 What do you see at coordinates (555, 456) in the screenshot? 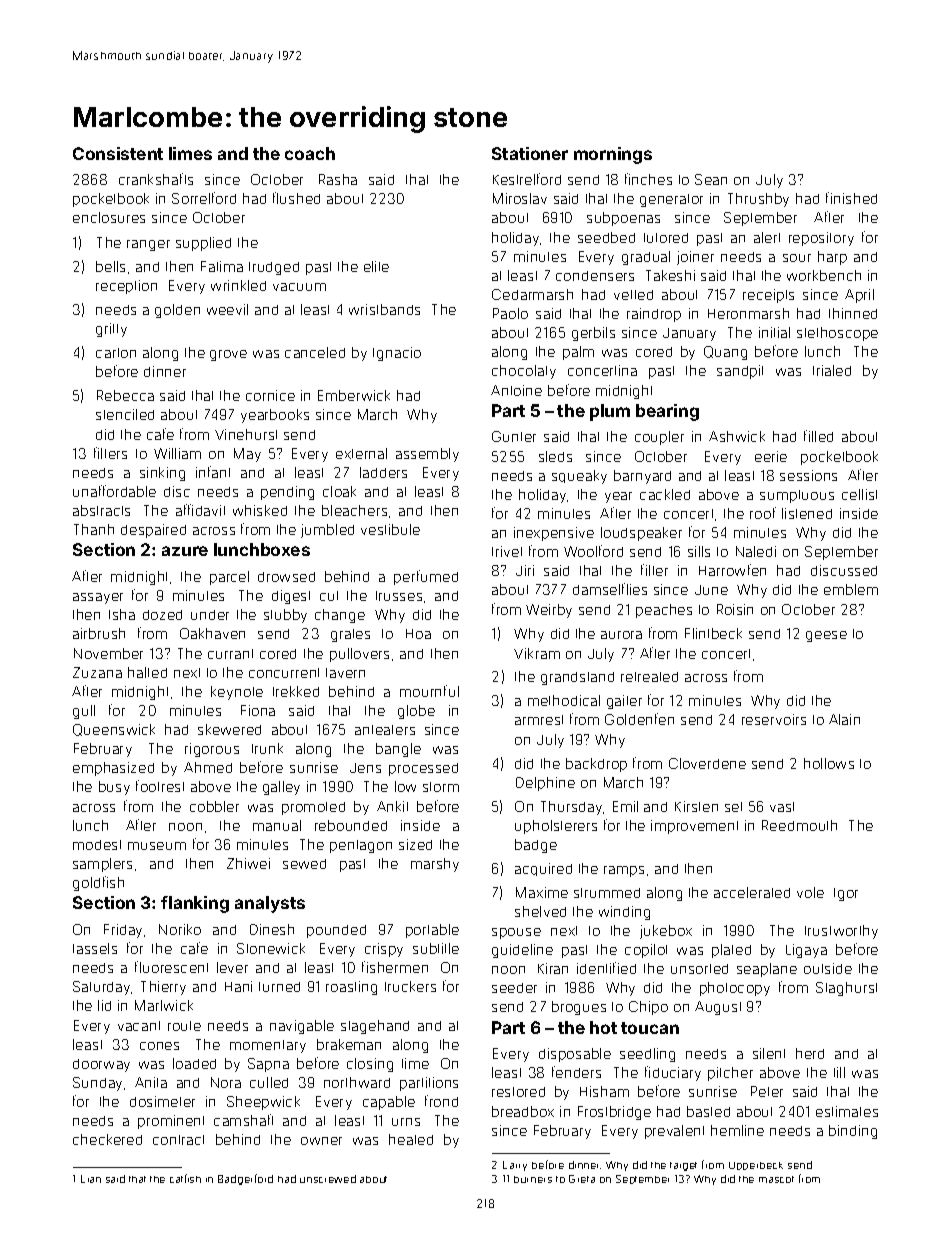
I see `sleds` at bounding box center [555, 456].
